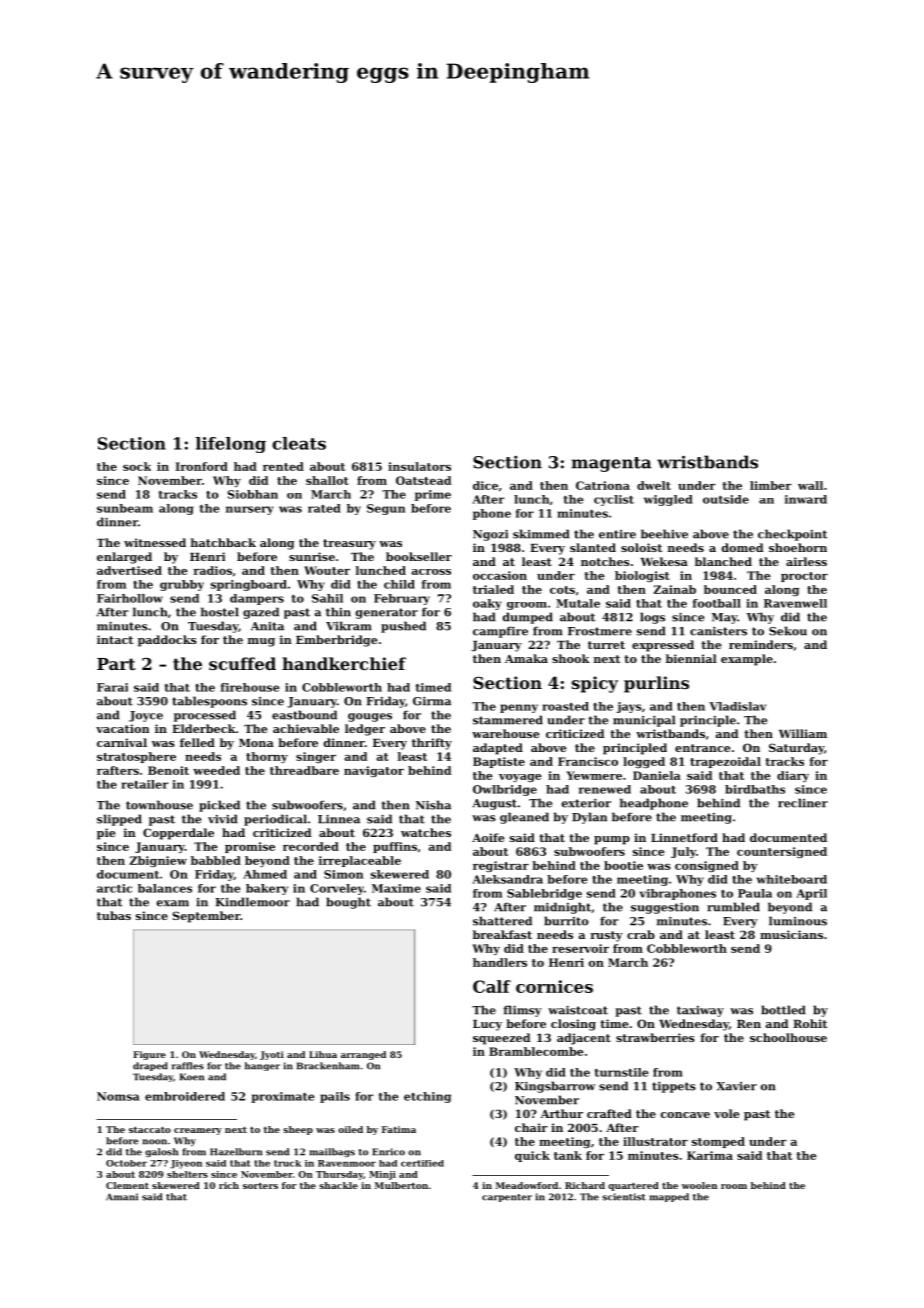 The height and width of the screenshot is (1308, 924). I want to click on Ravenwell, so click(795, 603).
